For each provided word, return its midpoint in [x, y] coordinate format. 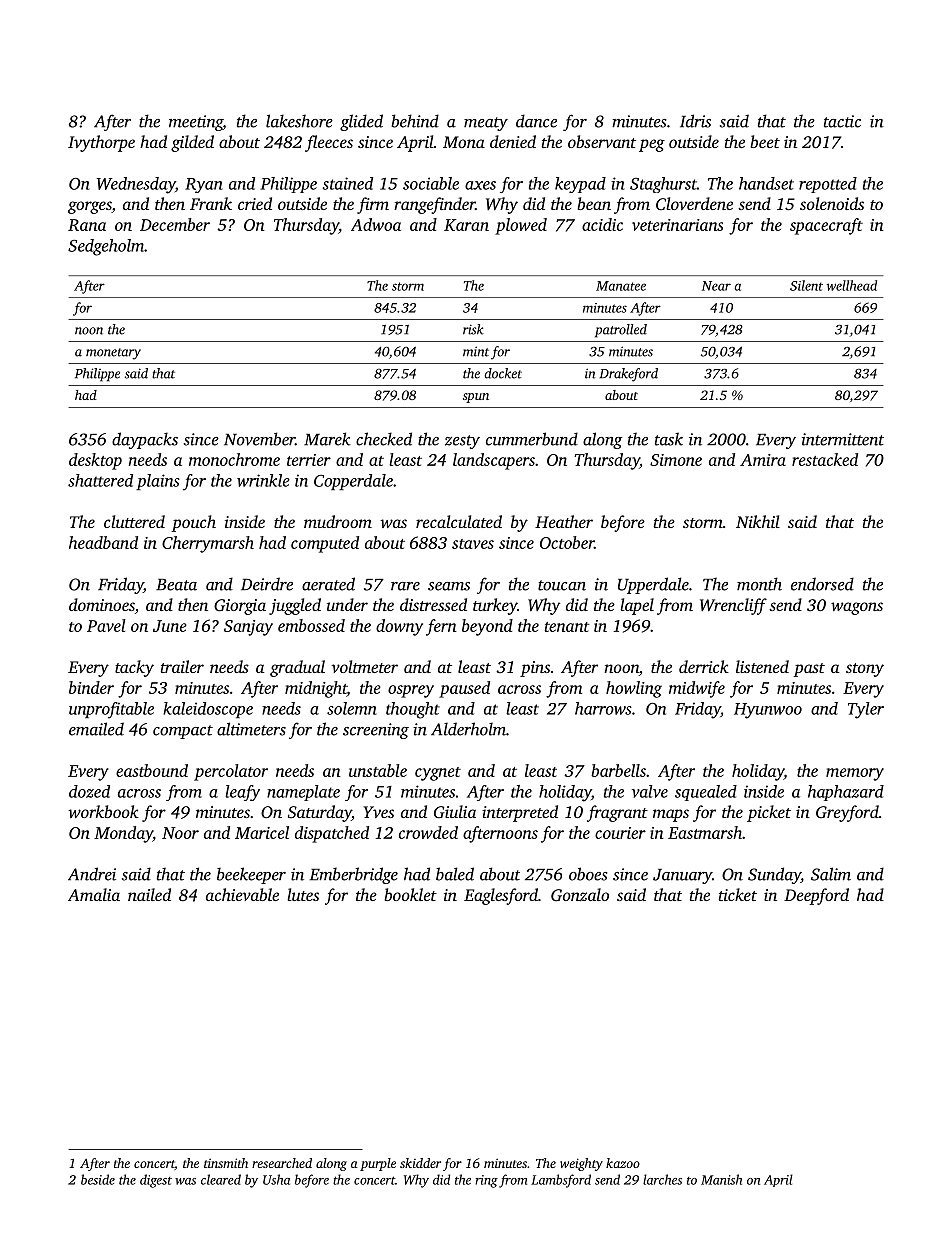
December [175, 224]
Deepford [816, 896]
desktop [95, 461]
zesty [462, 442]
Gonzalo [580, 895]
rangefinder [434, 205]
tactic [842, 121]
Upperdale [653, 585]
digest [156, 1181]
